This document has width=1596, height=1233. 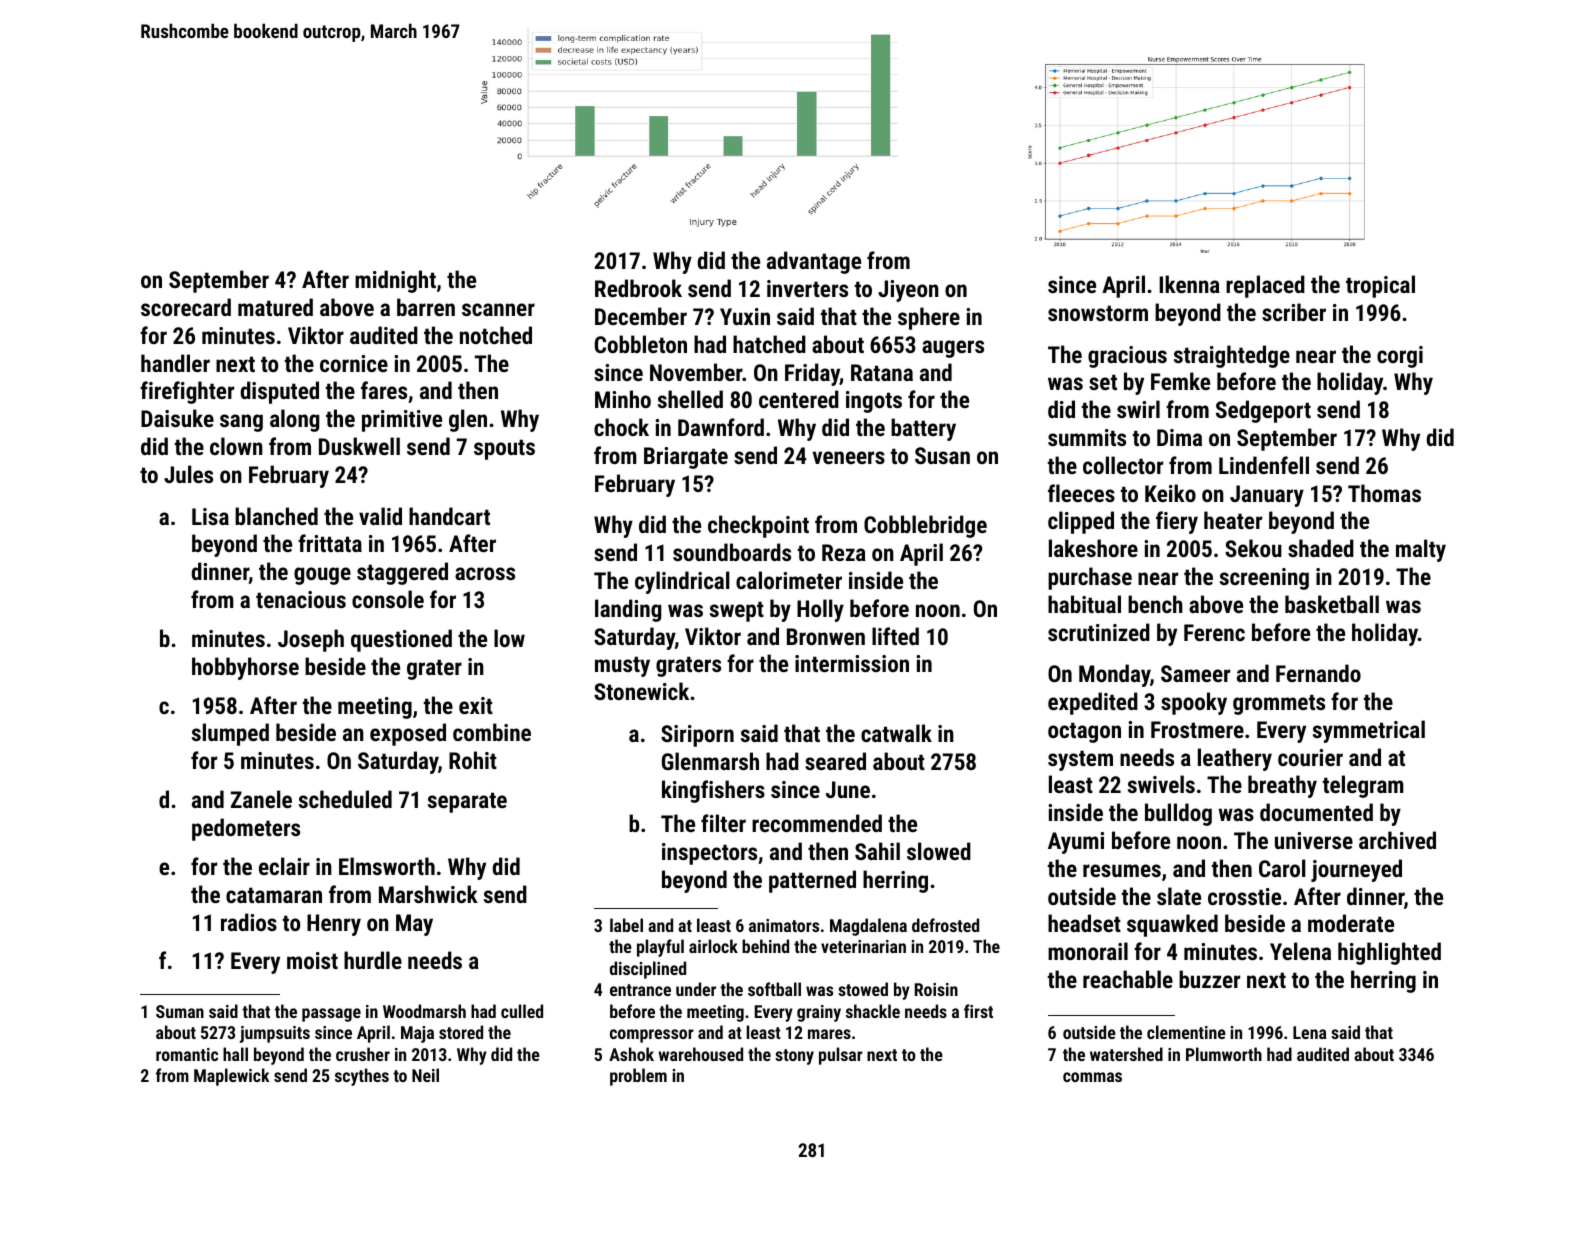 I want to click on Thomas, so click(x=1384, y=493).
